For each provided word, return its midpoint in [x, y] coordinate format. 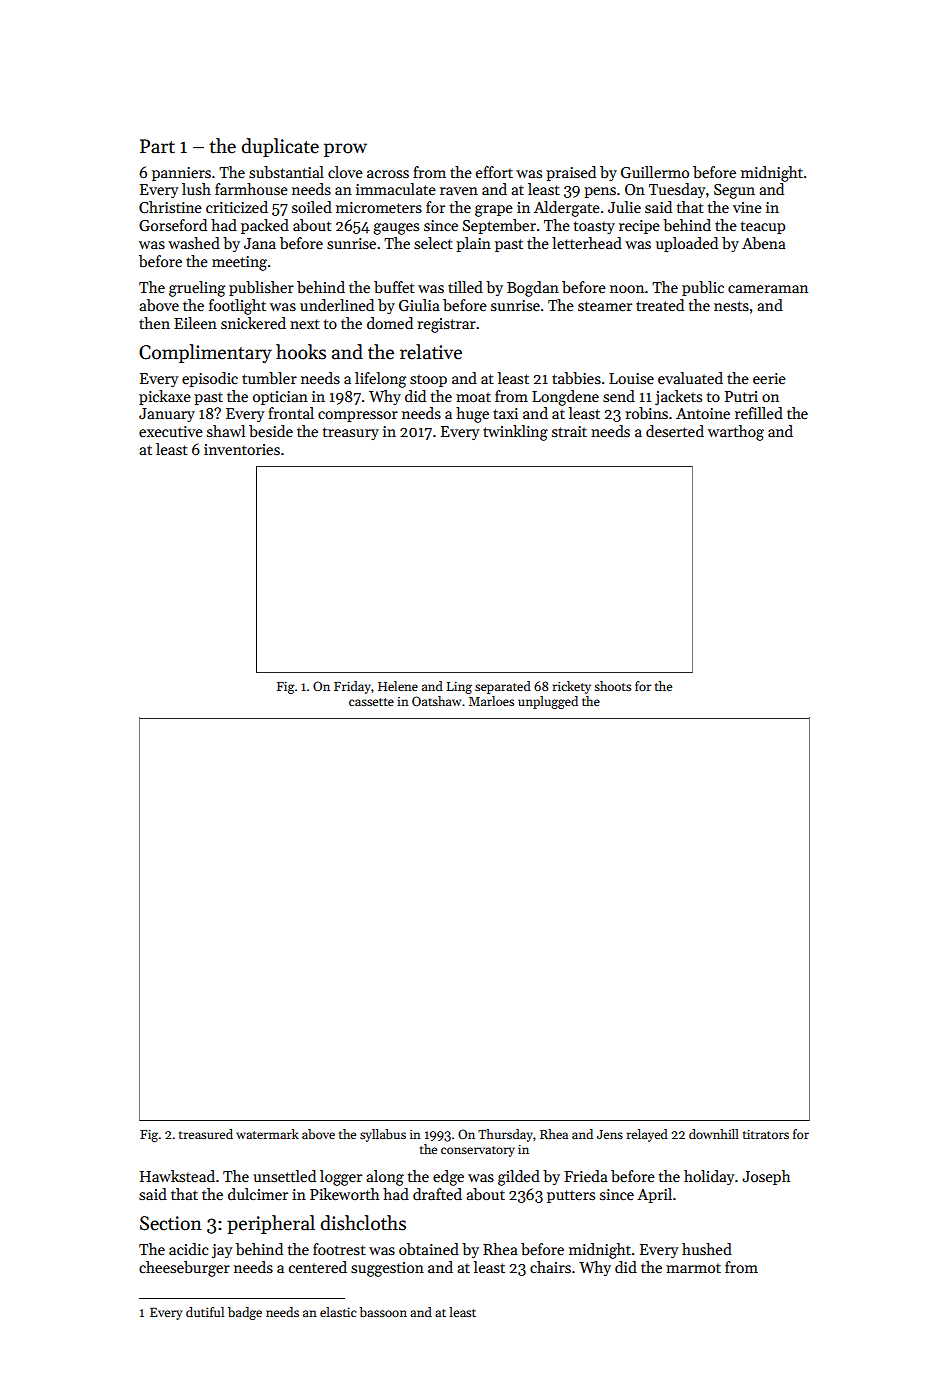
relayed [647, 1135]
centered [318, 1267]
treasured [206, 1134]
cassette [371, 702]
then [154, 323]
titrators [766, 1134]
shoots [612, 686]
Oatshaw [436, 701]
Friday [352, 687]
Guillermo [655, 172]
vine [747, 207]
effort [494, 172]
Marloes [491, 701]
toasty [594, 227]
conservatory [478, 1151]
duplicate [280, 147]
